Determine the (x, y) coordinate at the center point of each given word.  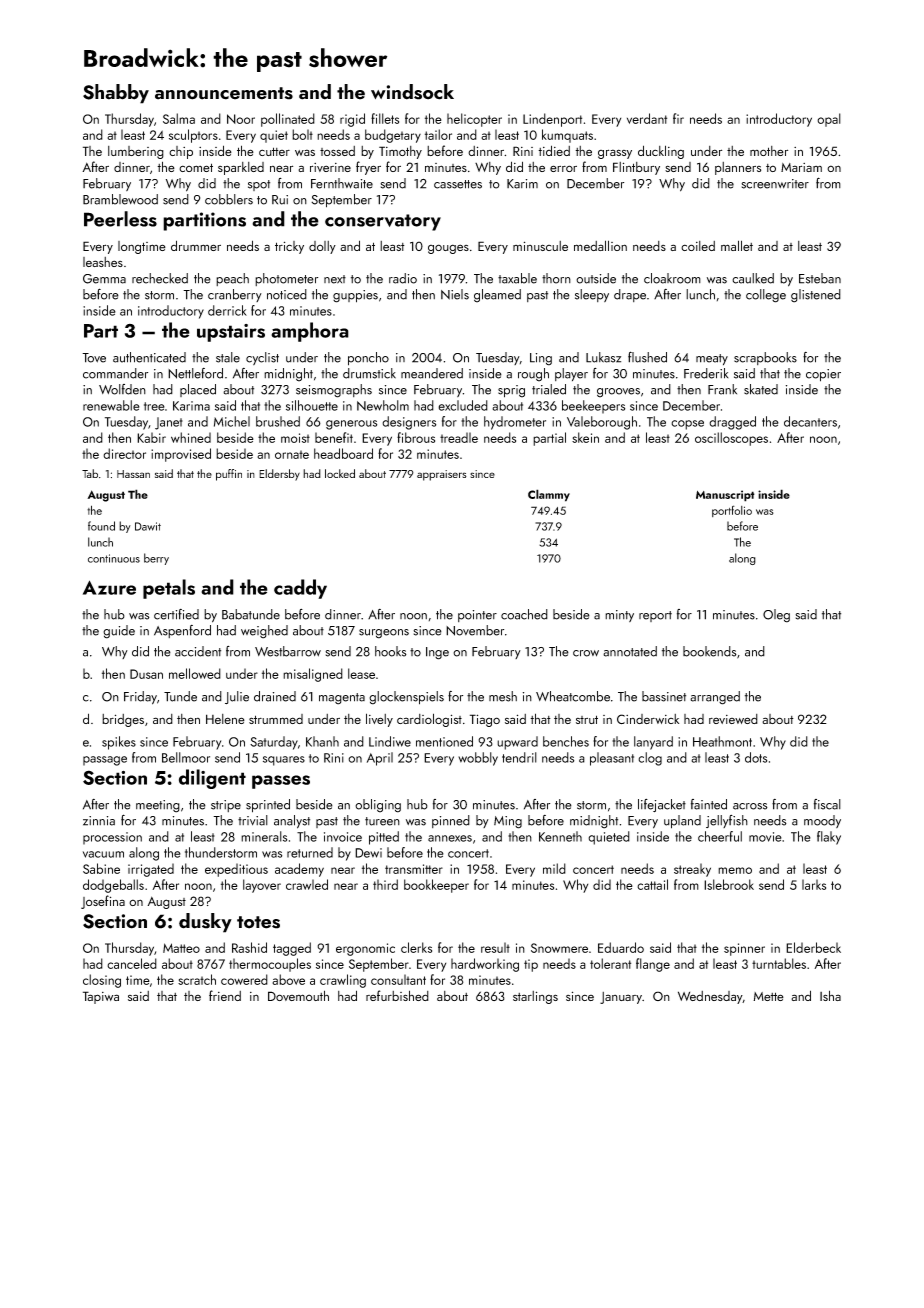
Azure (109, 587)
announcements (224, 93)
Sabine (101, 868)
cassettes (458, 184)
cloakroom (672, 278)
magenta (342, 699)
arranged (715, 698)
